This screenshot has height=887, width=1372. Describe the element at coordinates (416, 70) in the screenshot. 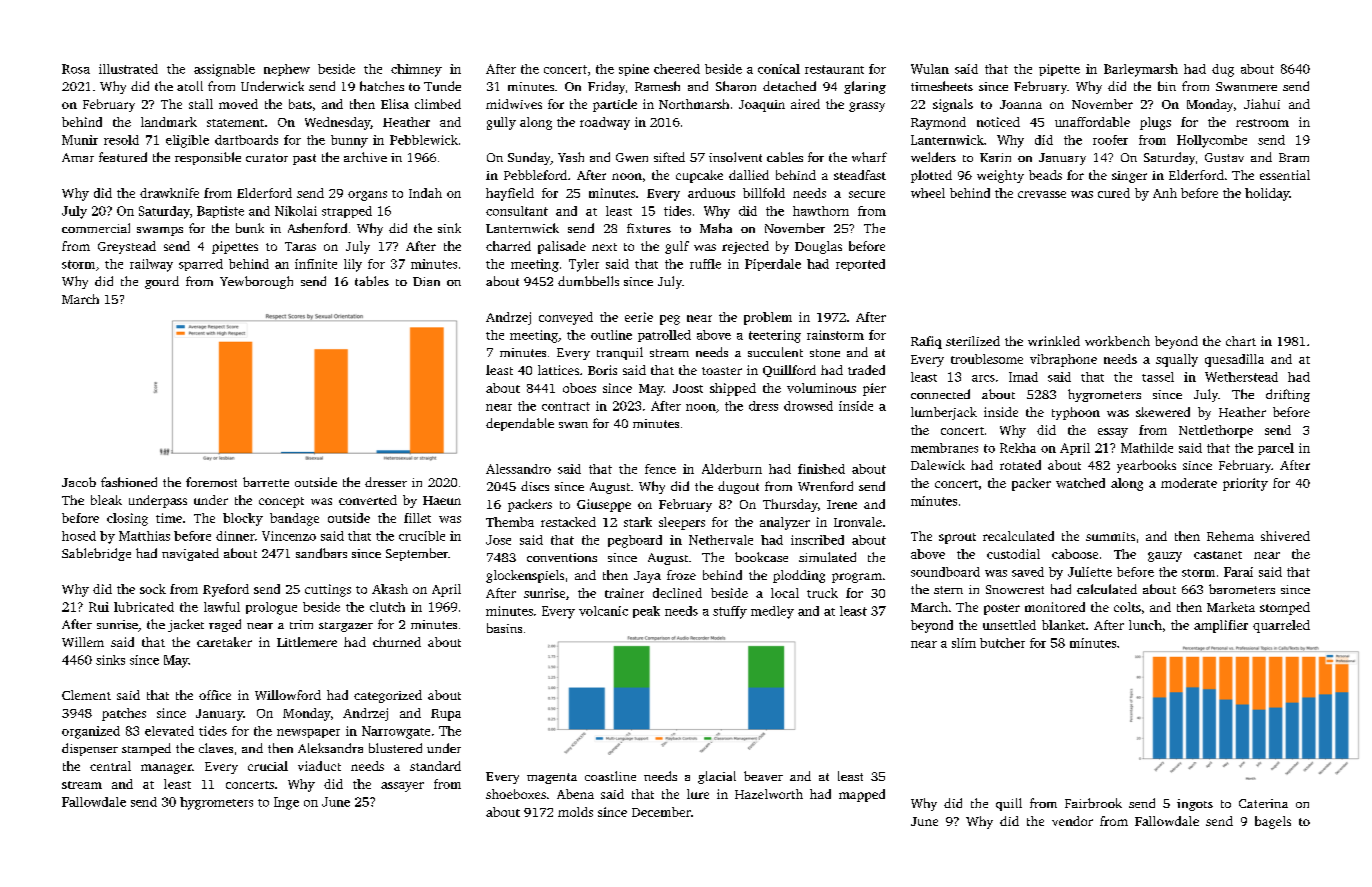

I see `chimney` at that location.
